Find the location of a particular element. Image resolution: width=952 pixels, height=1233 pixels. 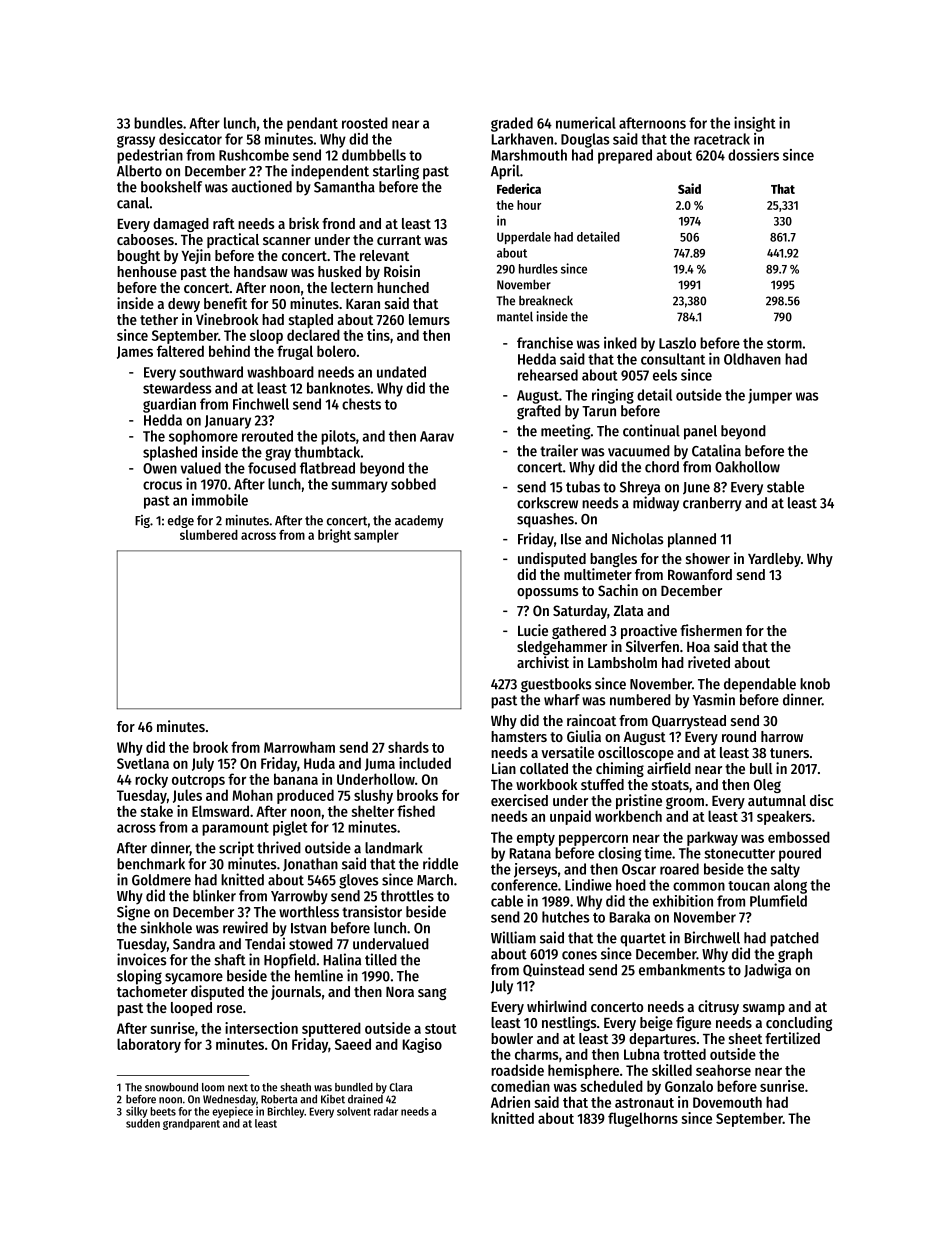

proactive is located at coordinates (649, 631).
